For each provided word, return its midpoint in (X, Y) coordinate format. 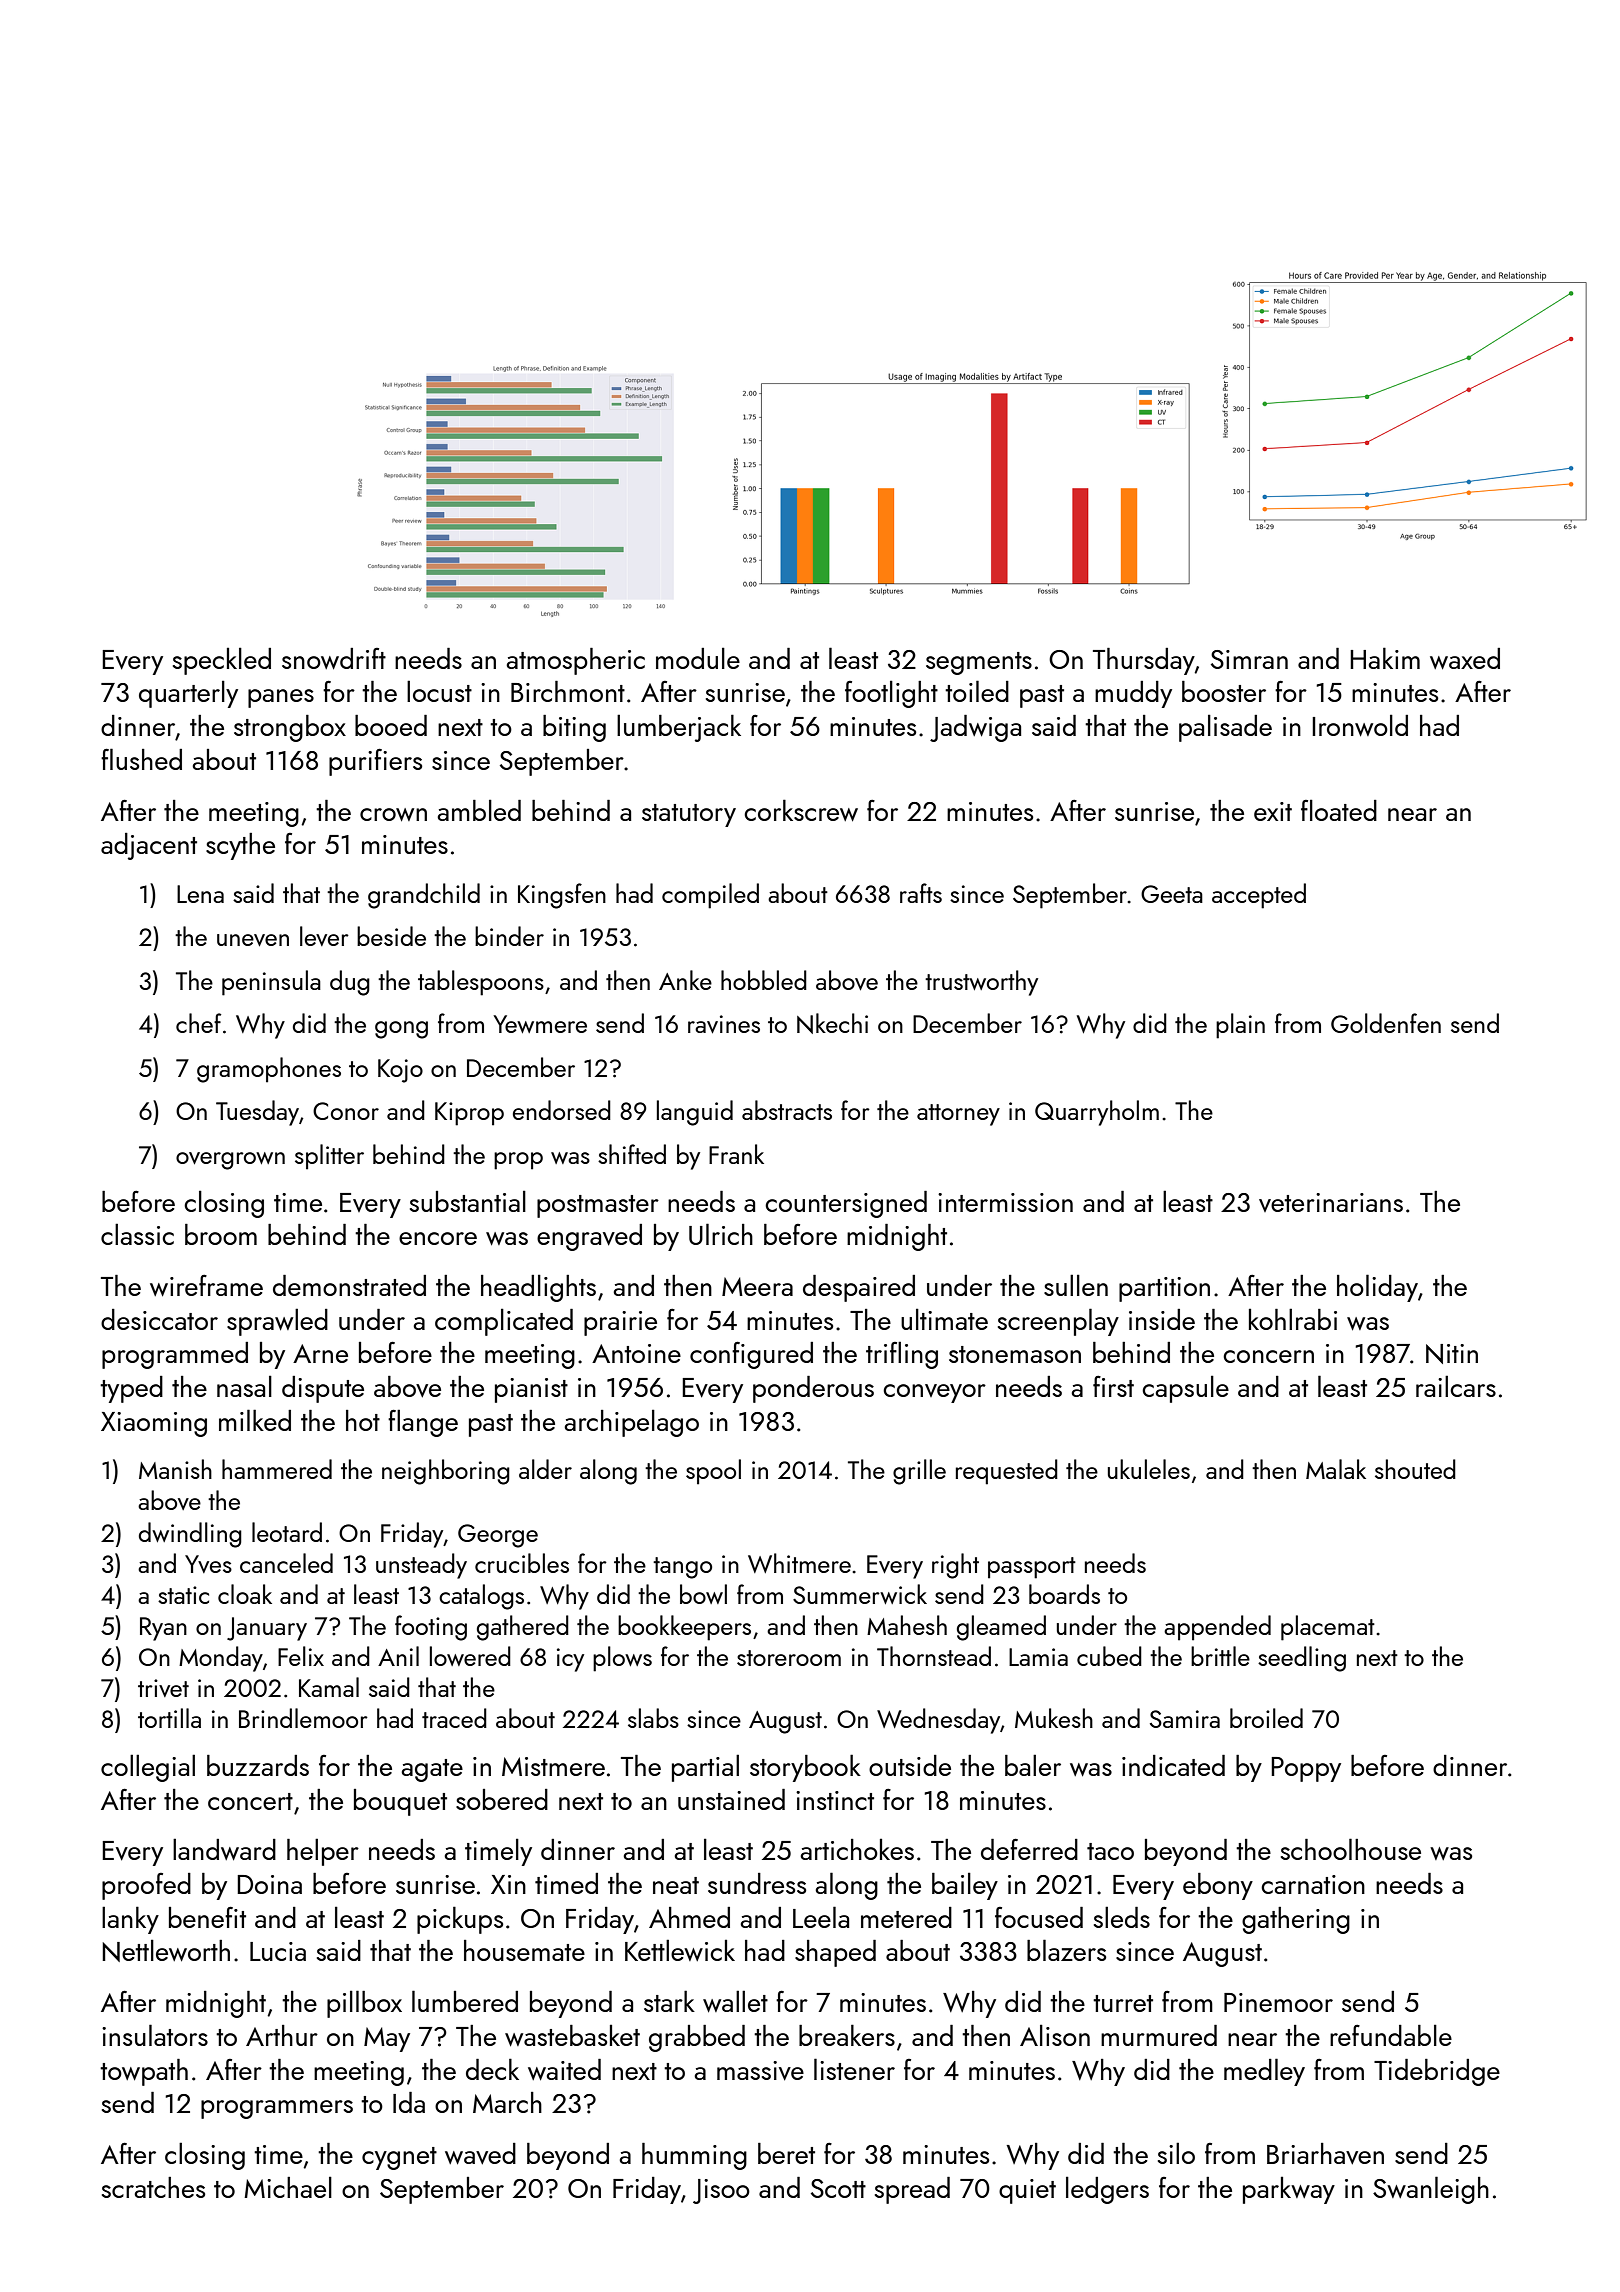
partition (1164, 1289)
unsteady (421, 1566)
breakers (847, 2035)
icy (570, 1660)
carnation (1313, 1884)
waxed (1465, 659)
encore (438, 1238)
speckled (222, 661)
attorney (958, 1115)
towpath (144, 2072)
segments (979, 663)
